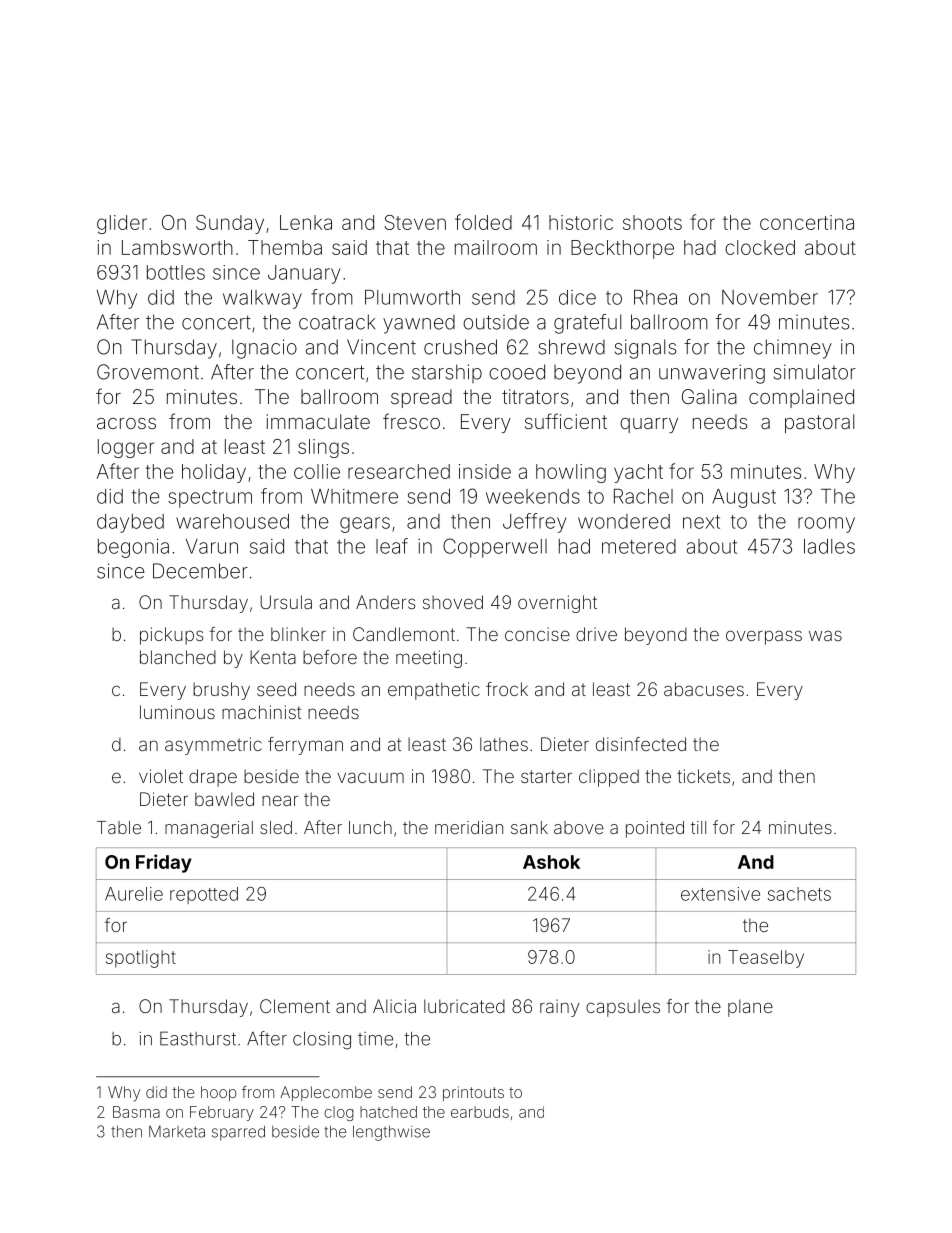 This screenshot has height=1233, width=952. Describe the element at coordinates (764, 637) in the screenshot. I see `overpass` at that location.
